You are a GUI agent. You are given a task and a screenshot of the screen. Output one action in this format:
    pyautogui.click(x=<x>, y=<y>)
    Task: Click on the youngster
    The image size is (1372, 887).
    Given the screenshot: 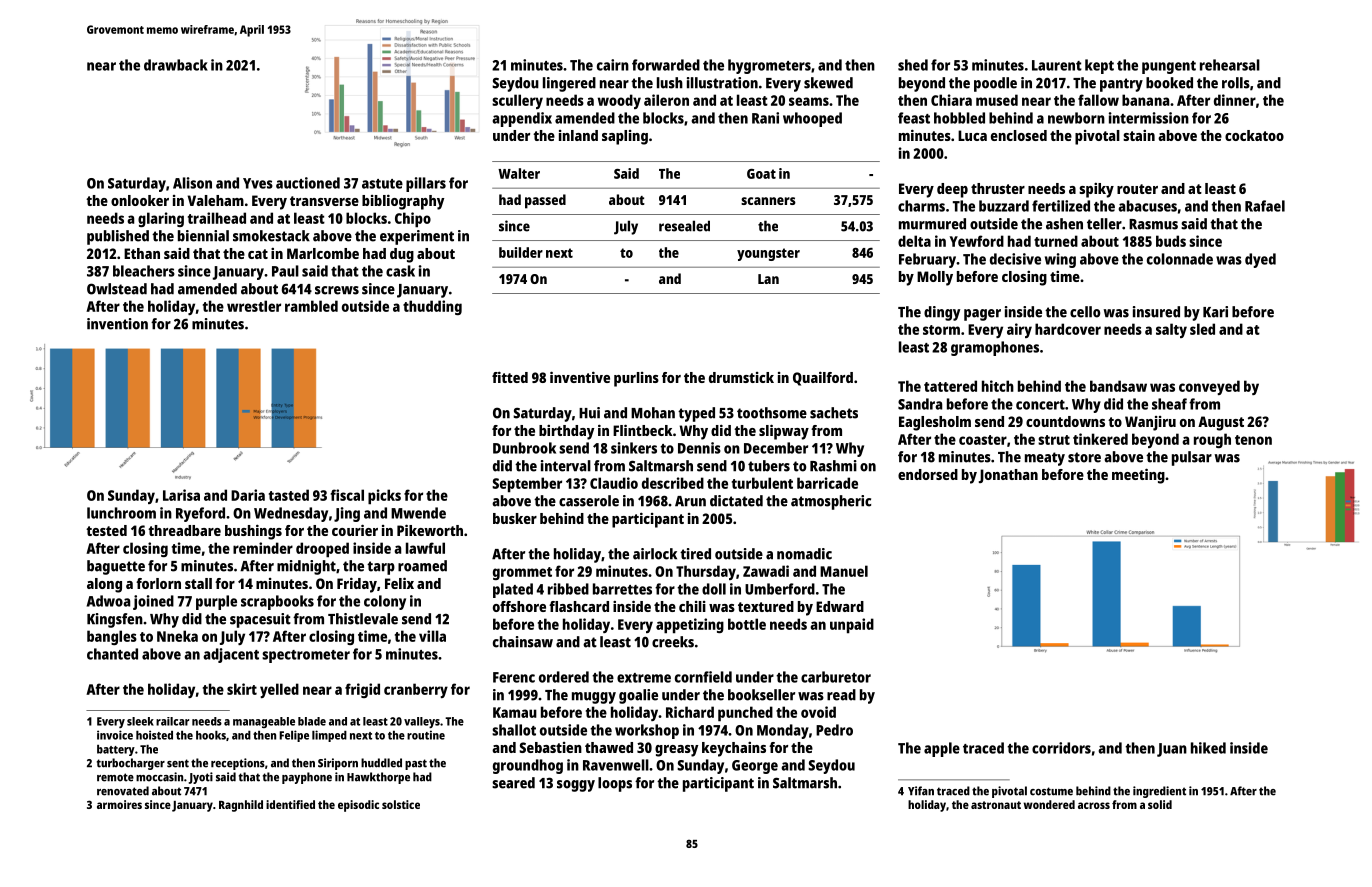 What is the action you would take?
    pyautogui.click(x=768, y=254)
